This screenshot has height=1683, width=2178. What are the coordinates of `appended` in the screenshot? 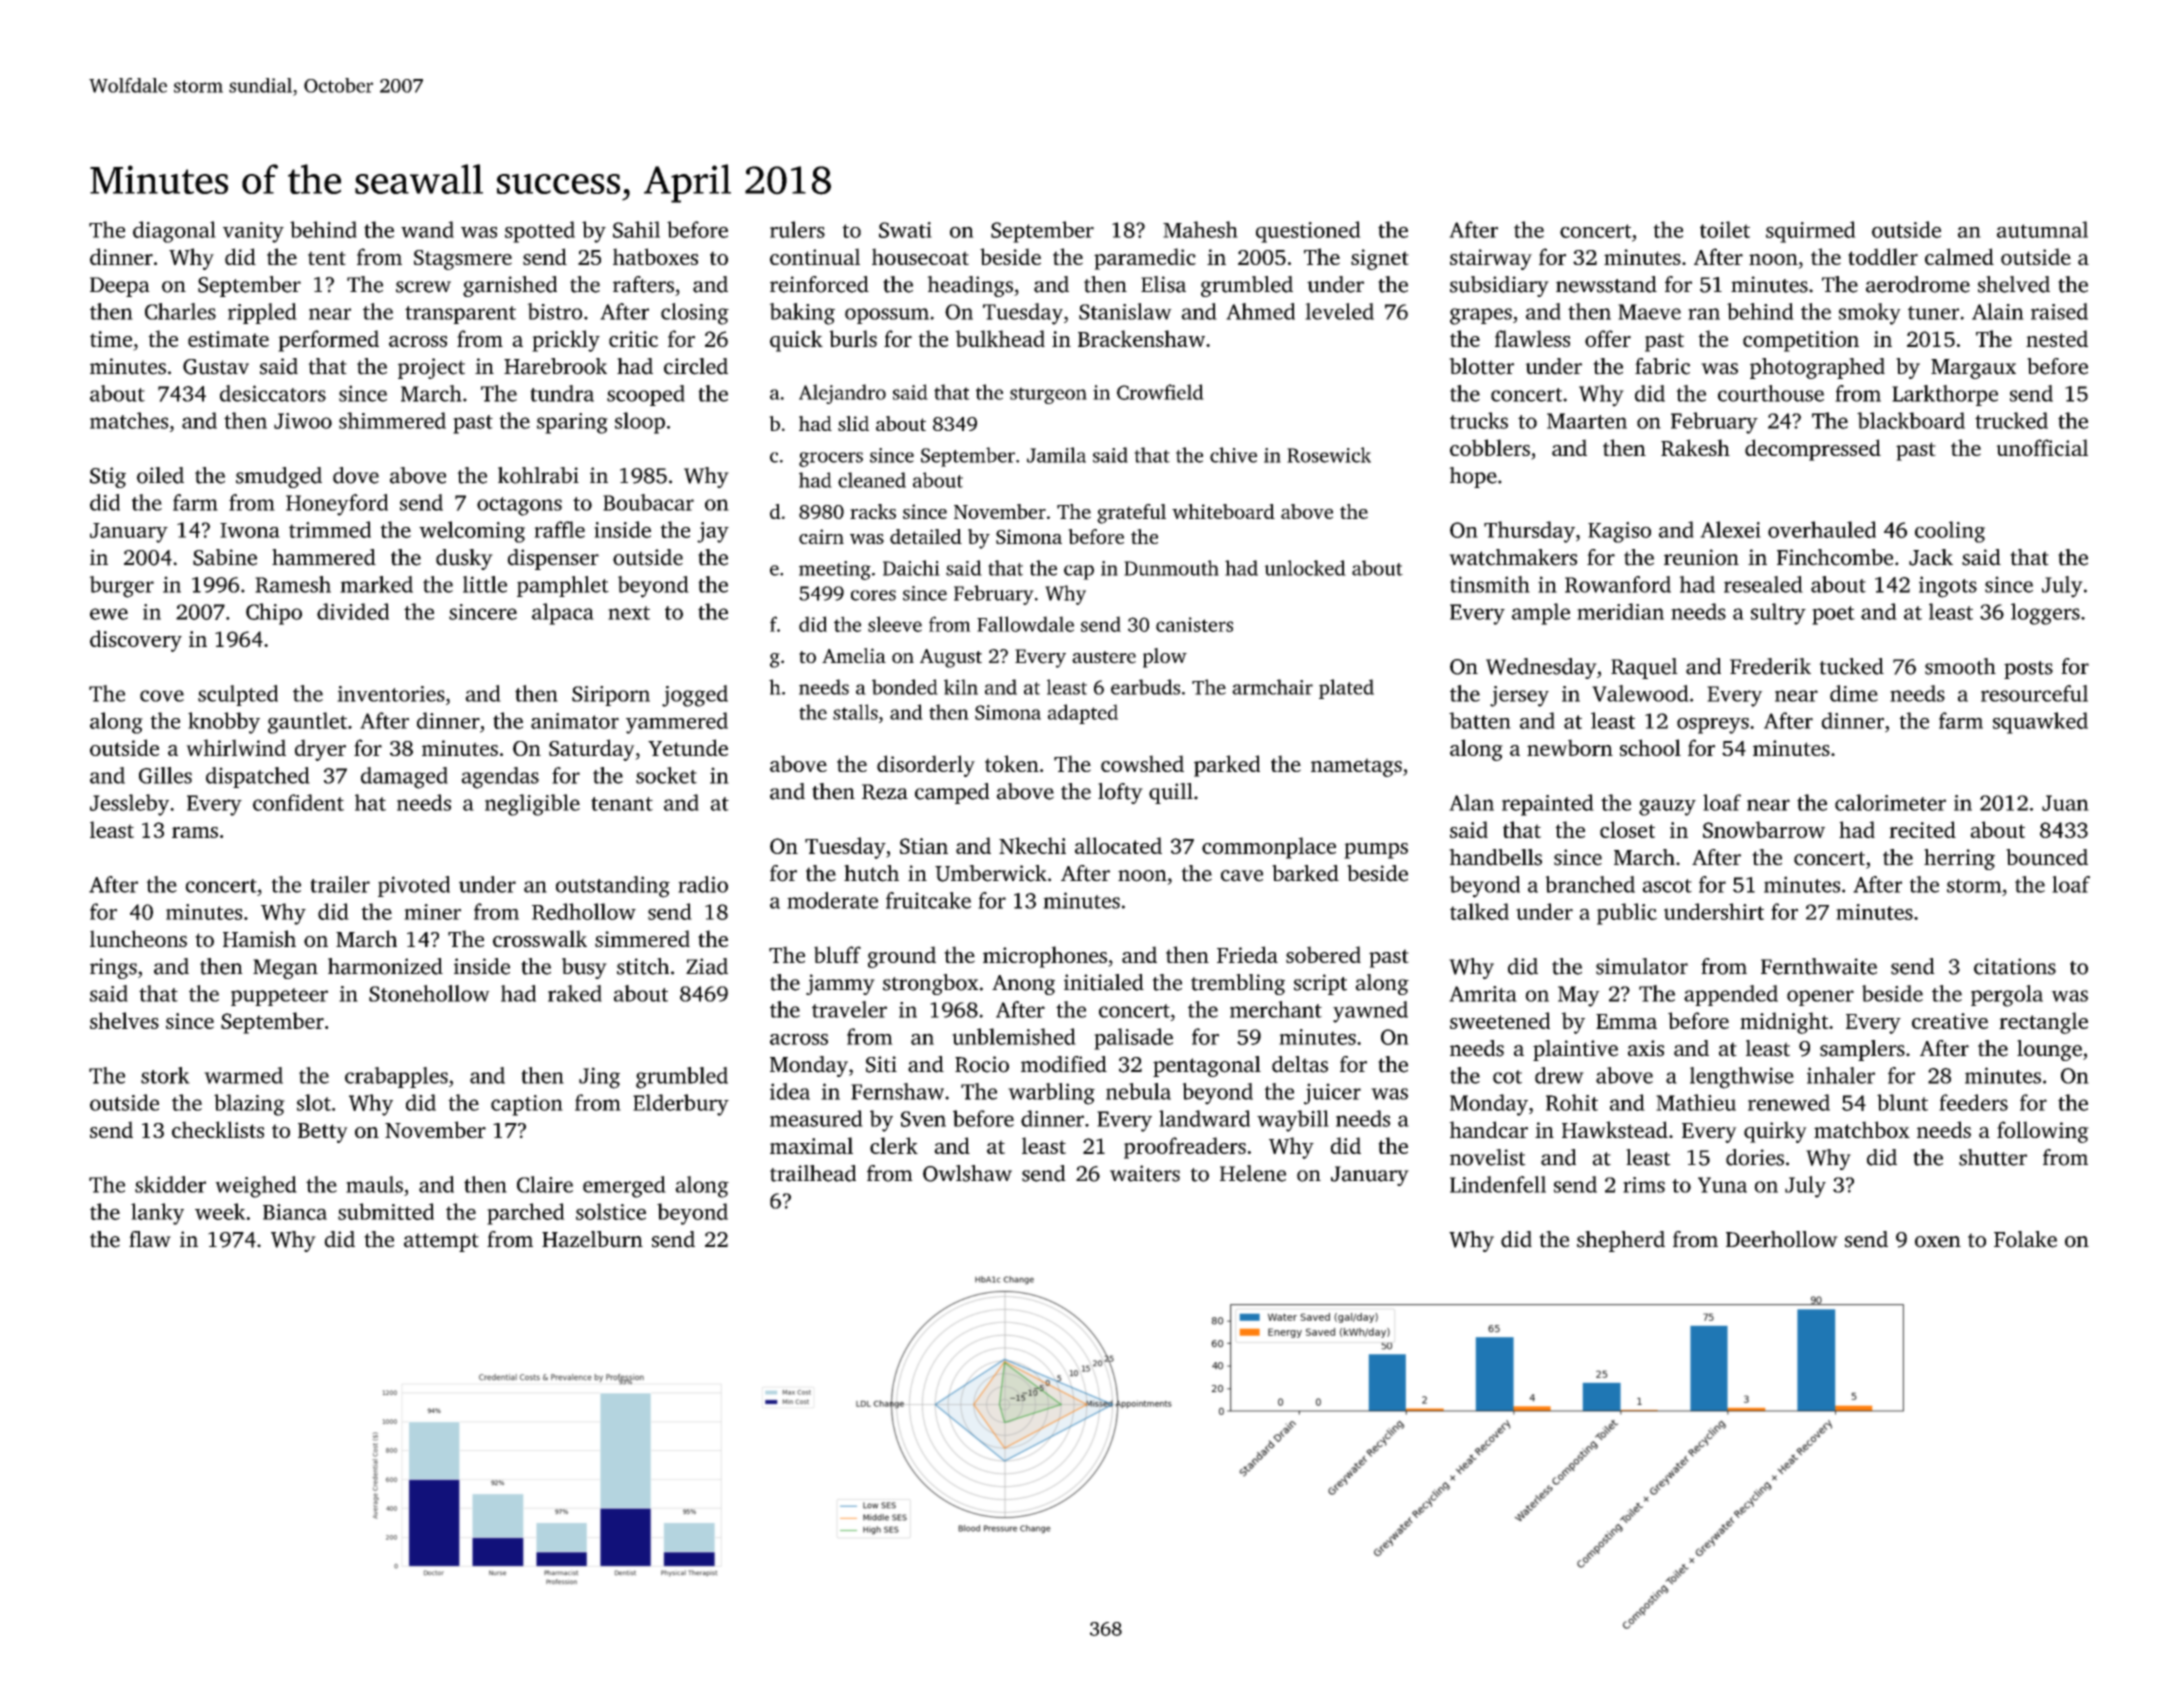 It's located at (1731, 995).
